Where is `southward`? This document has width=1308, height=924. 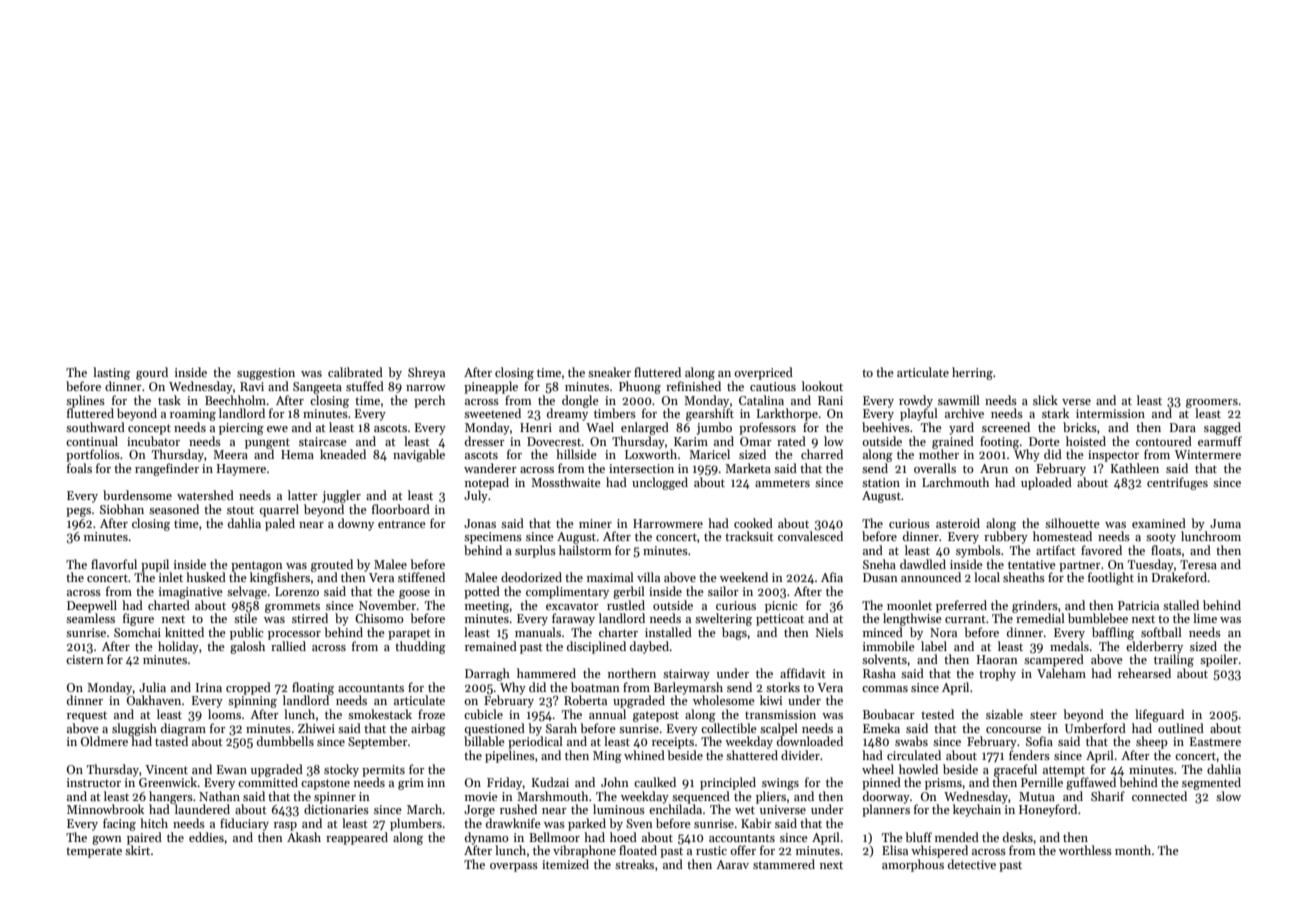
southward is located at coordinates (95, 427).
